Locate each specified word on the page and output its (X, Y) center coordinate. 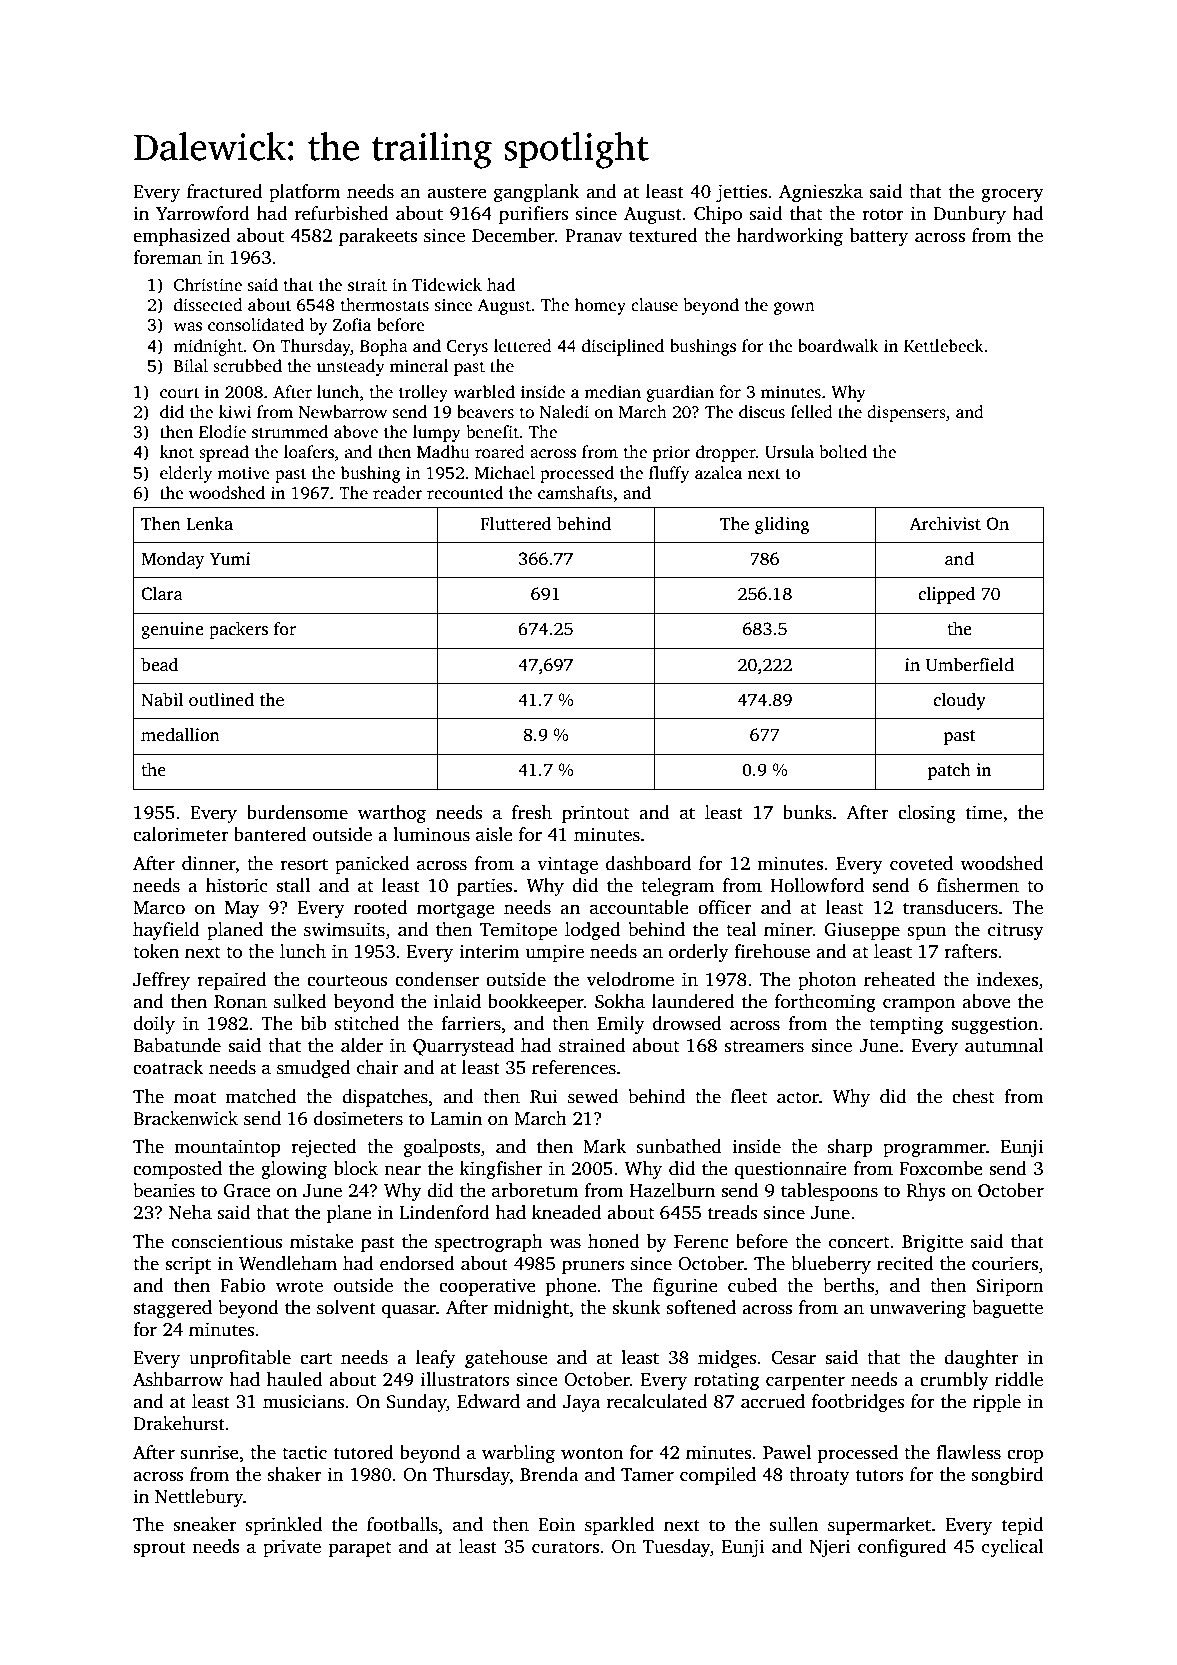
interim (489, 951)
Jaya (582, 1403)
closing (927, 814)
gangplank (536, 193)
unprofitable (240, 1359)
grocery (1012, 195)
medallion (180, 735)
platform (305, 193)
